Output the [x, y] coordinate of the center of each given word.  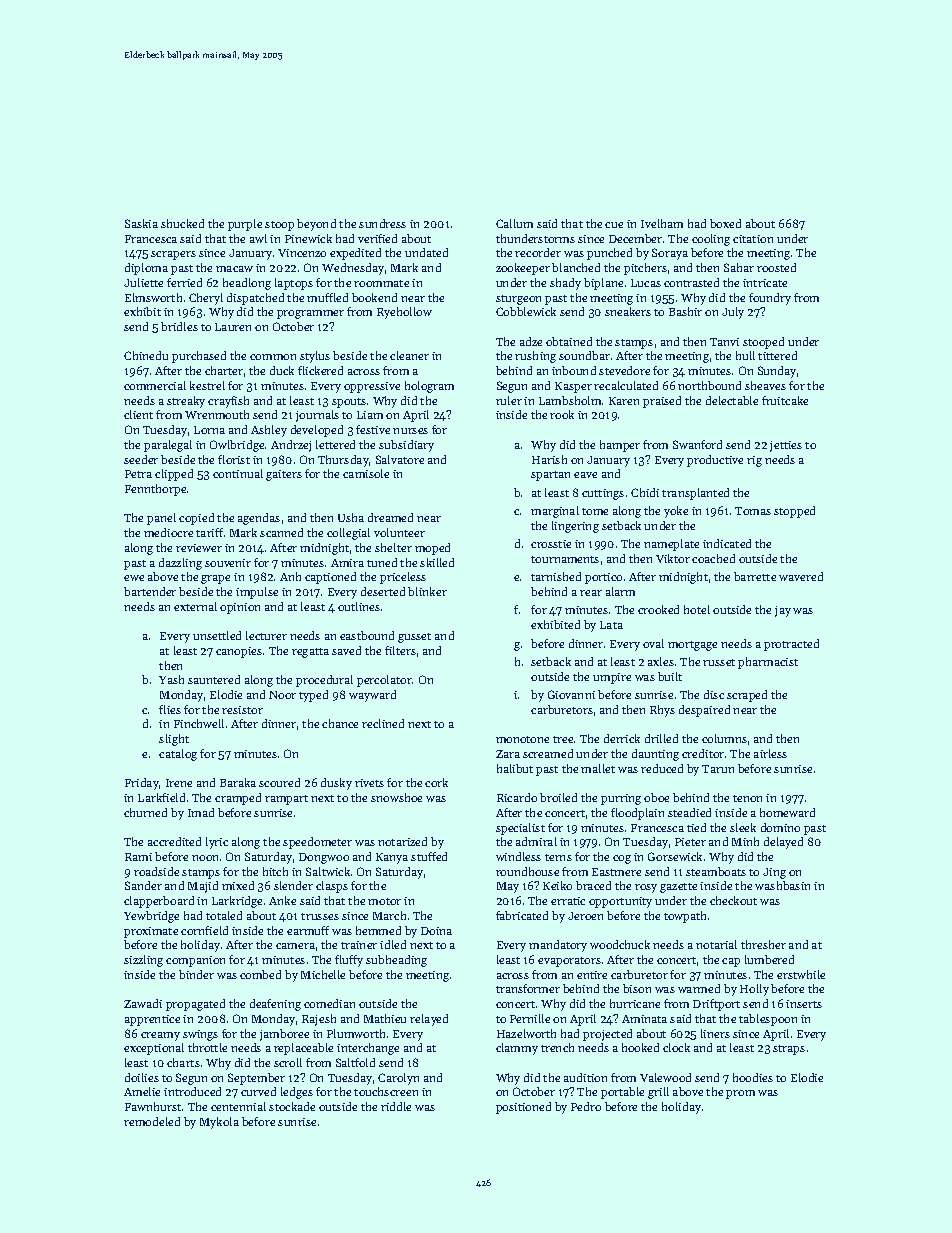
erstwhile [801, 974]
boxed [725, 223]
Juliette [143, 282]
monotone [522, 739]
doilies [142, 1077]
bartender [150, 591]
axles [661, 661]
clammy [517, 1049]
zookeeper [523, 269]
